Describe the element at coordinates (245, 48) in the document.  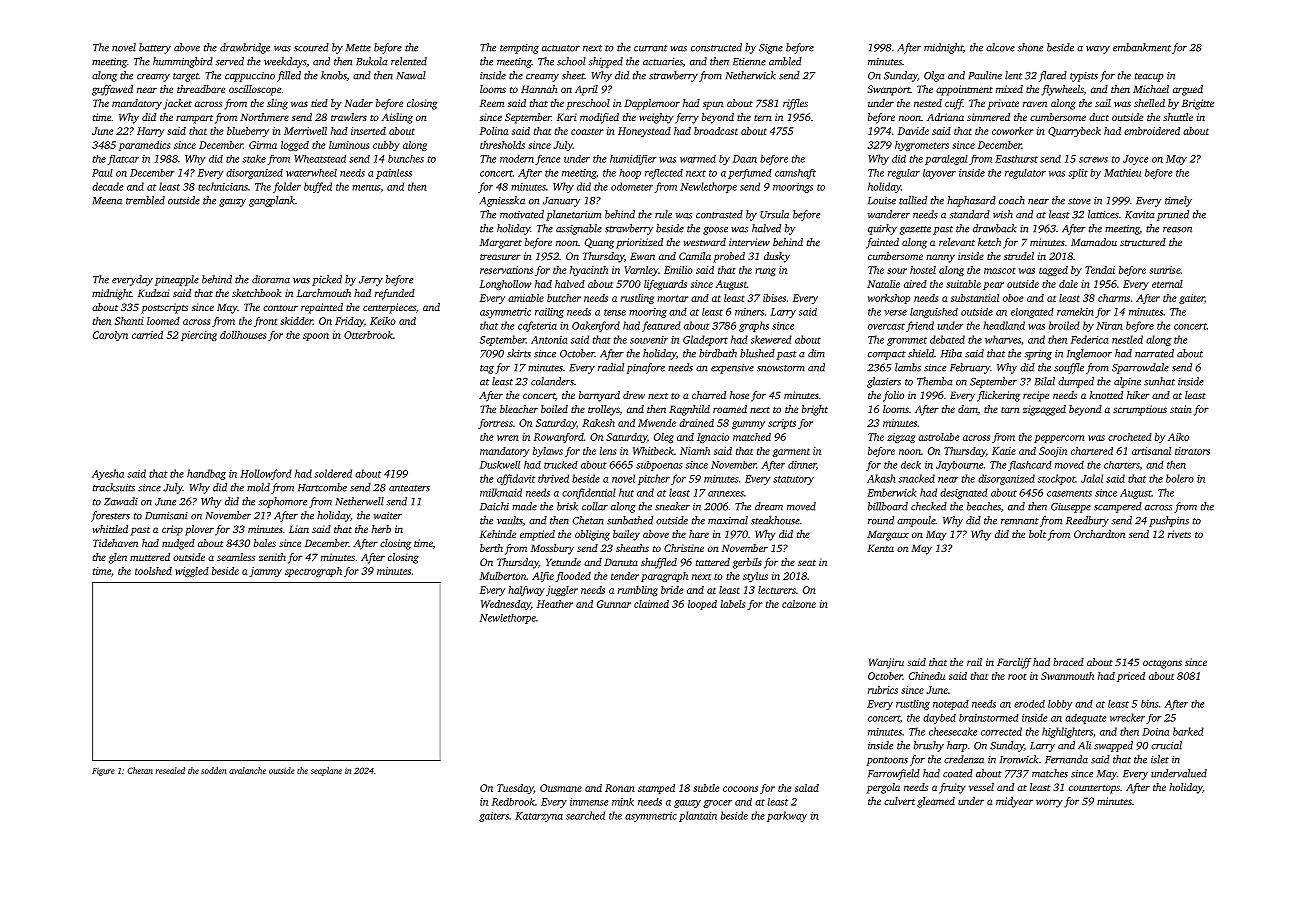
I see `drawbridge` at that location.
